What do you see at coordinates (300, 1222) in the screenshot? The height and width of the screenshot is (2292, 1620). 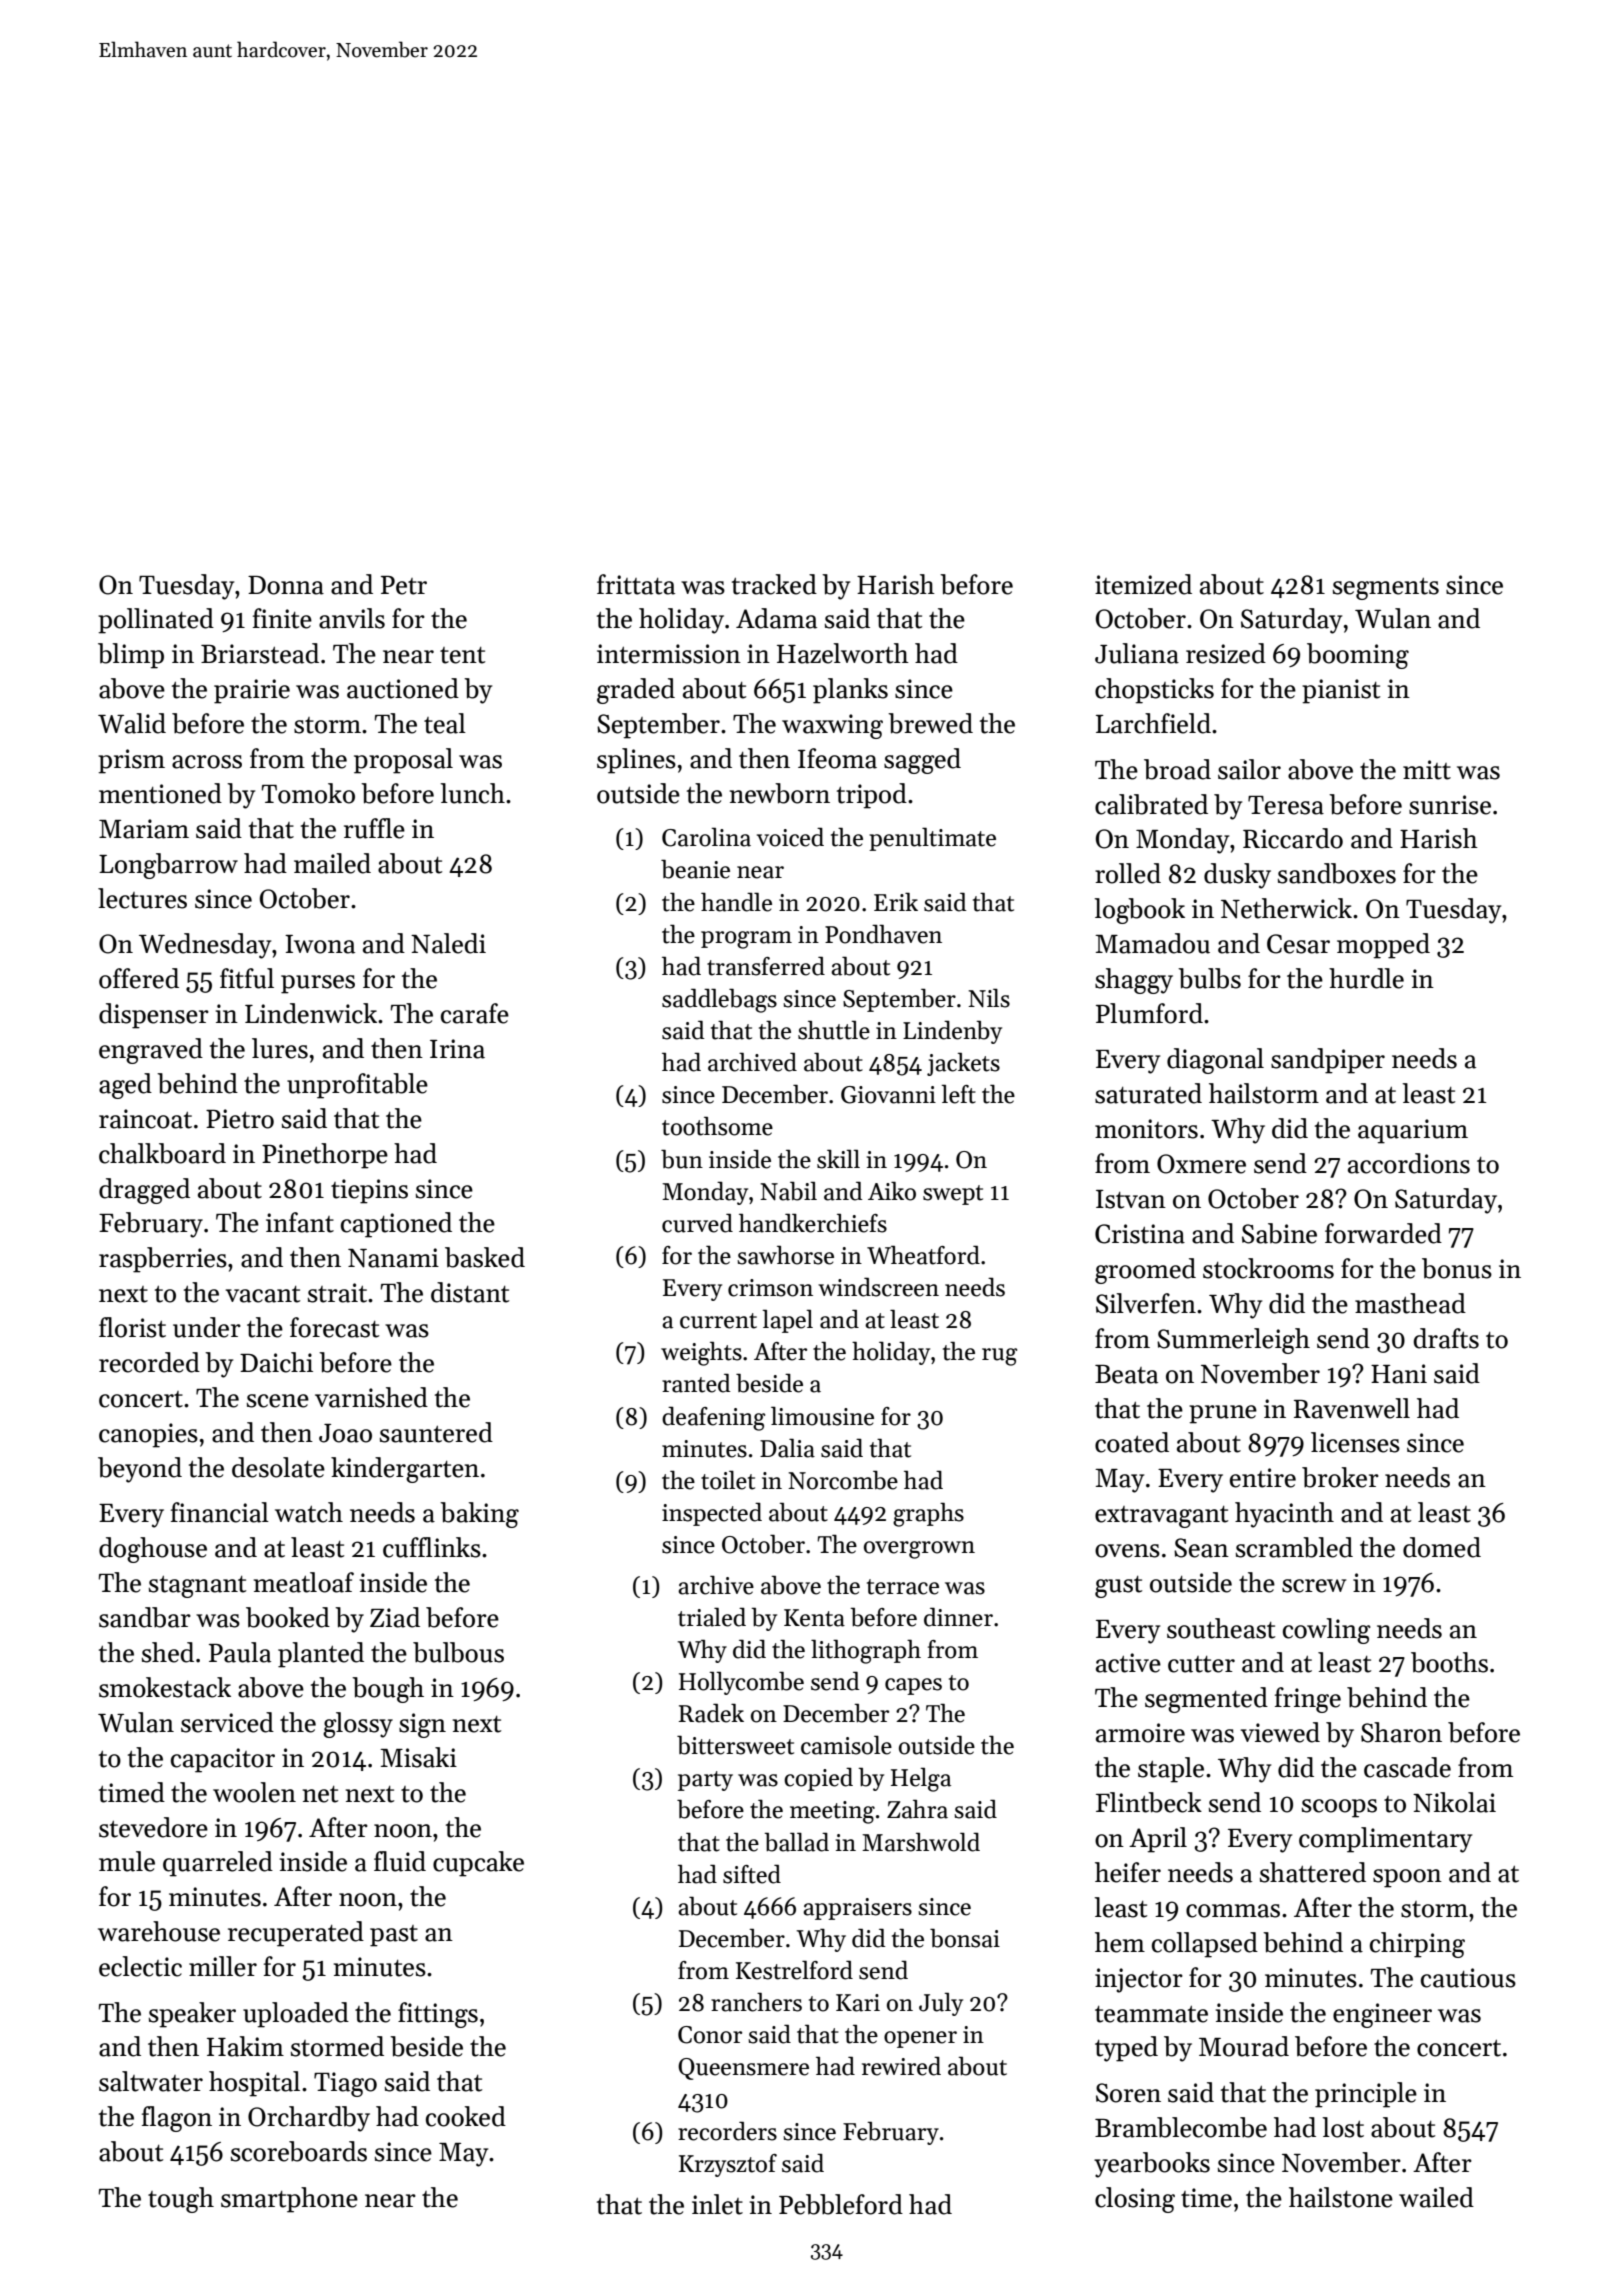 I see `infant` at bounding box center [300, 1222].
